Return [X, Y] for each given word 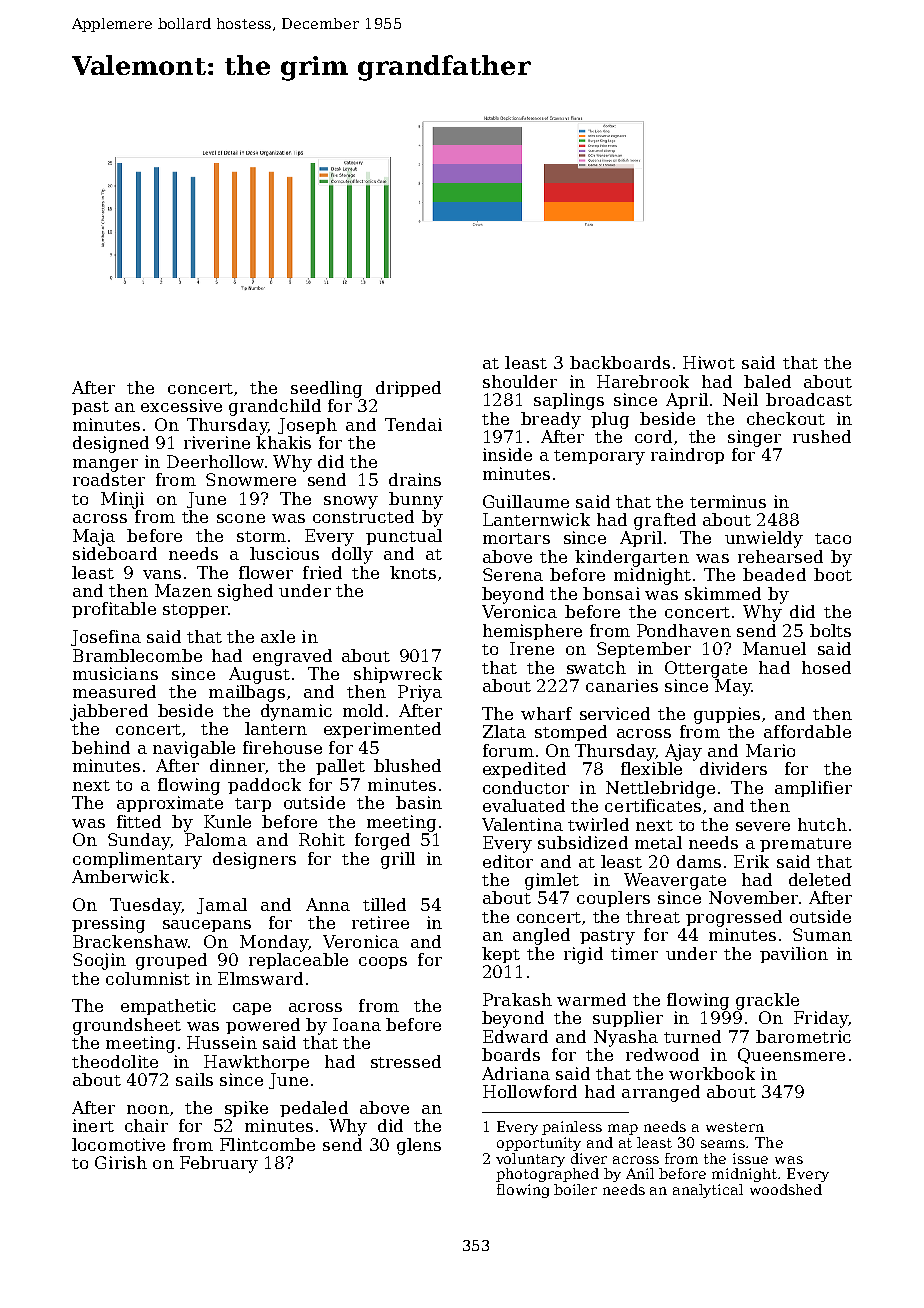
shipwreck [398, 675]
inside [507, 454]
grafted [665, 521]
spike [246, 1109]
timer [634, 953]
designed [111, 444]
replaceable [298, 961]
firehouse [282, 747]
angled [541, 936]
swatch [596, 667]
